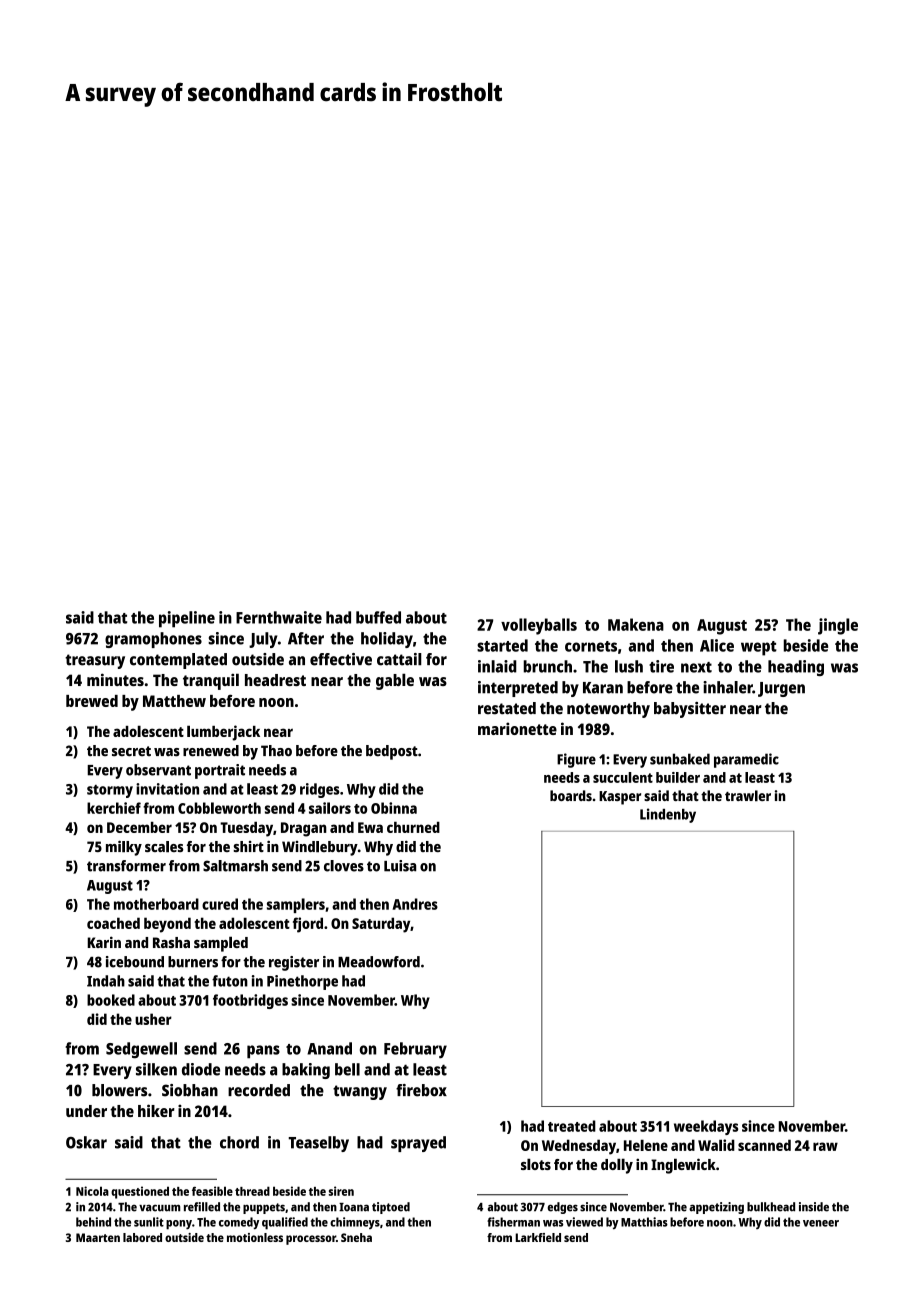 Image resolution: width=924 pixels, height=1308 pixels. Describe the element at coordinates (223, 733) in the screenshot. I see `lumberjack` at that location.
